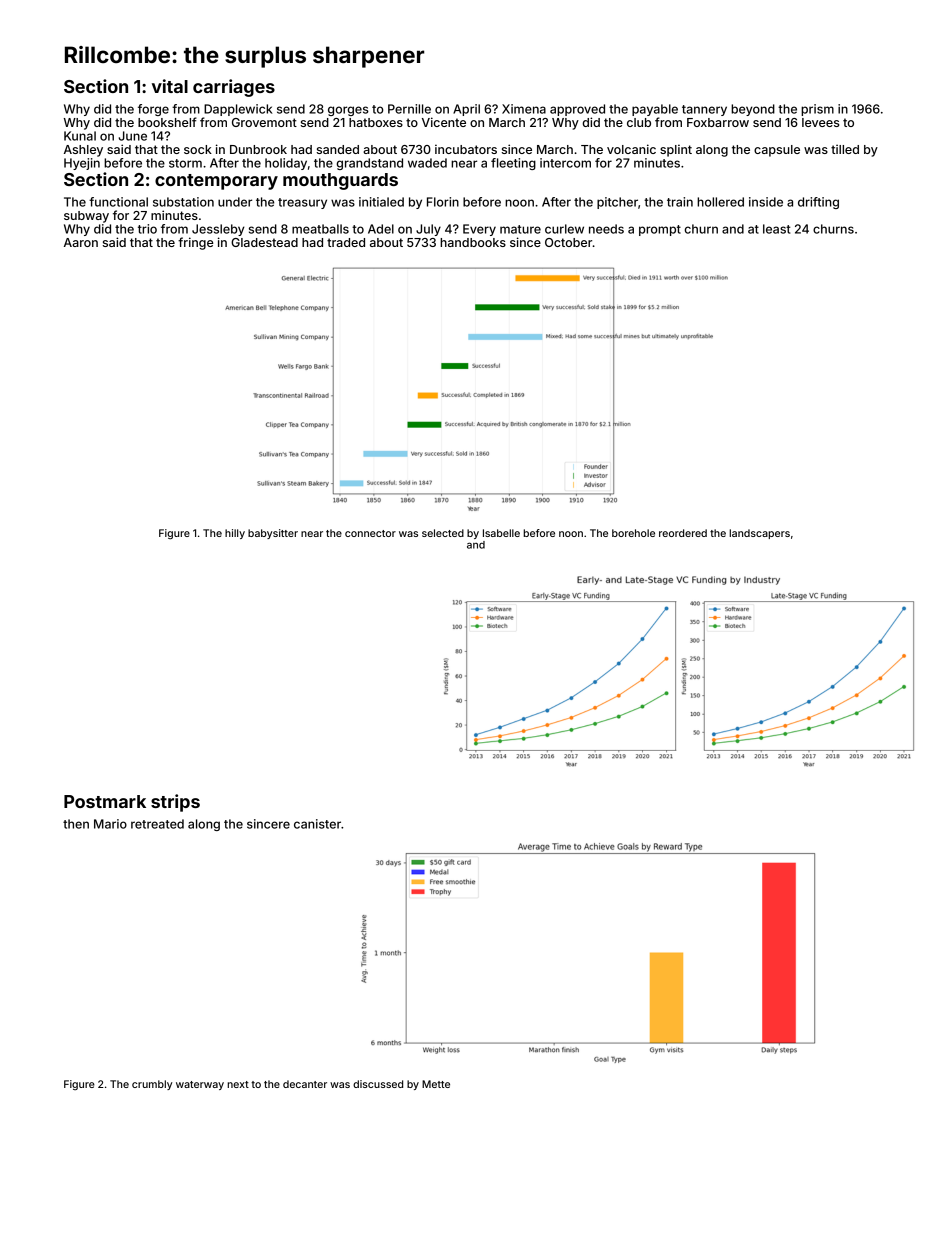 The width and height of the document is (952, 1233). Describe the element at coordinates (152, 1085) in the document. I see `crumbly` at that location.
